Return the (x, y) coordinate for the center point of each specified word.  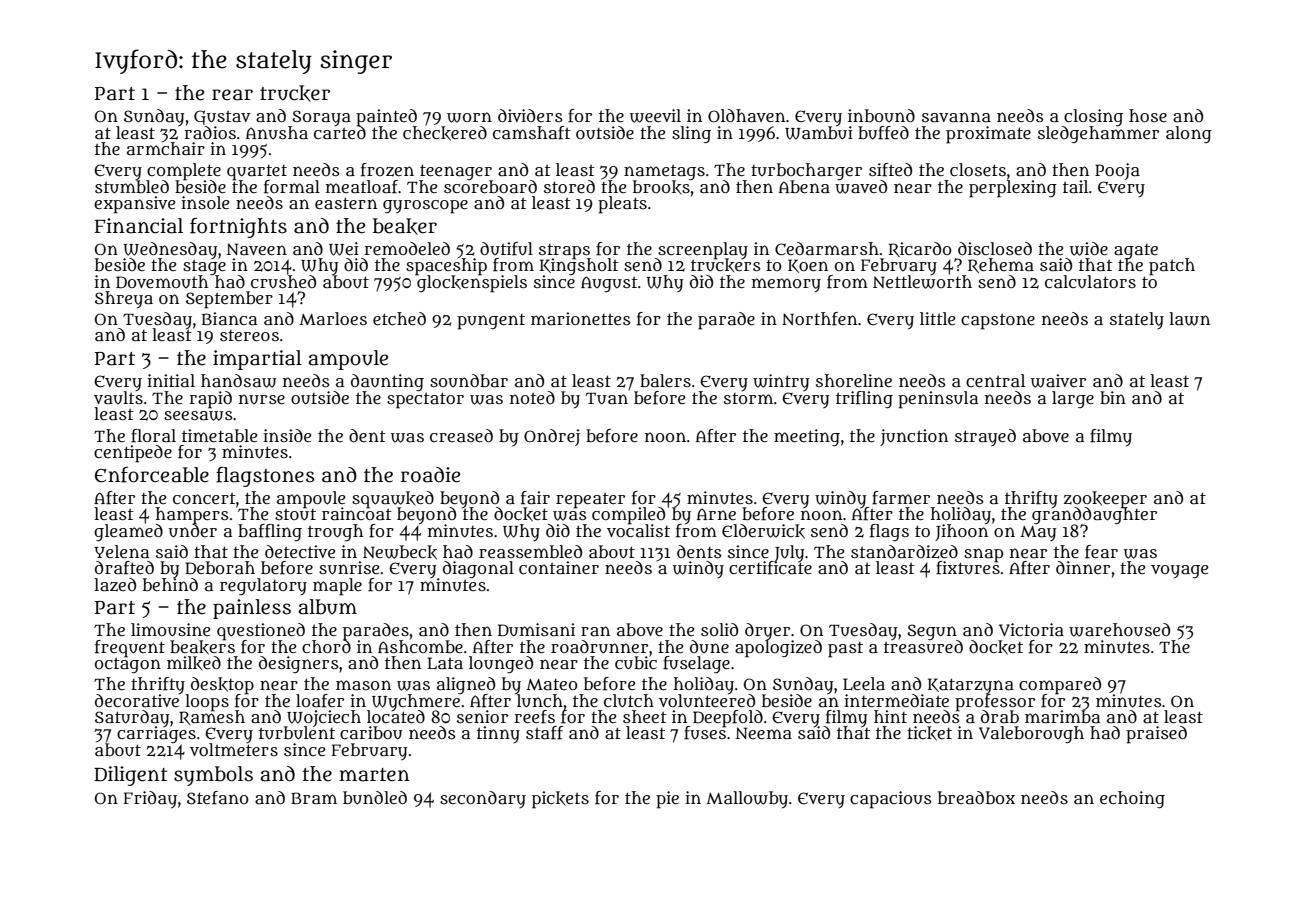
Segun (932, 632)
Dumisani (536, 630)
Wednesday (170, 250)
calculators (1090, 282)
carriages (156, 735)
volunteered (707, 700)
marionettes (581, 318)
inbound (881, 115)
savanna (956, 117)
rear (232, 95)
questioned (261, 631)
